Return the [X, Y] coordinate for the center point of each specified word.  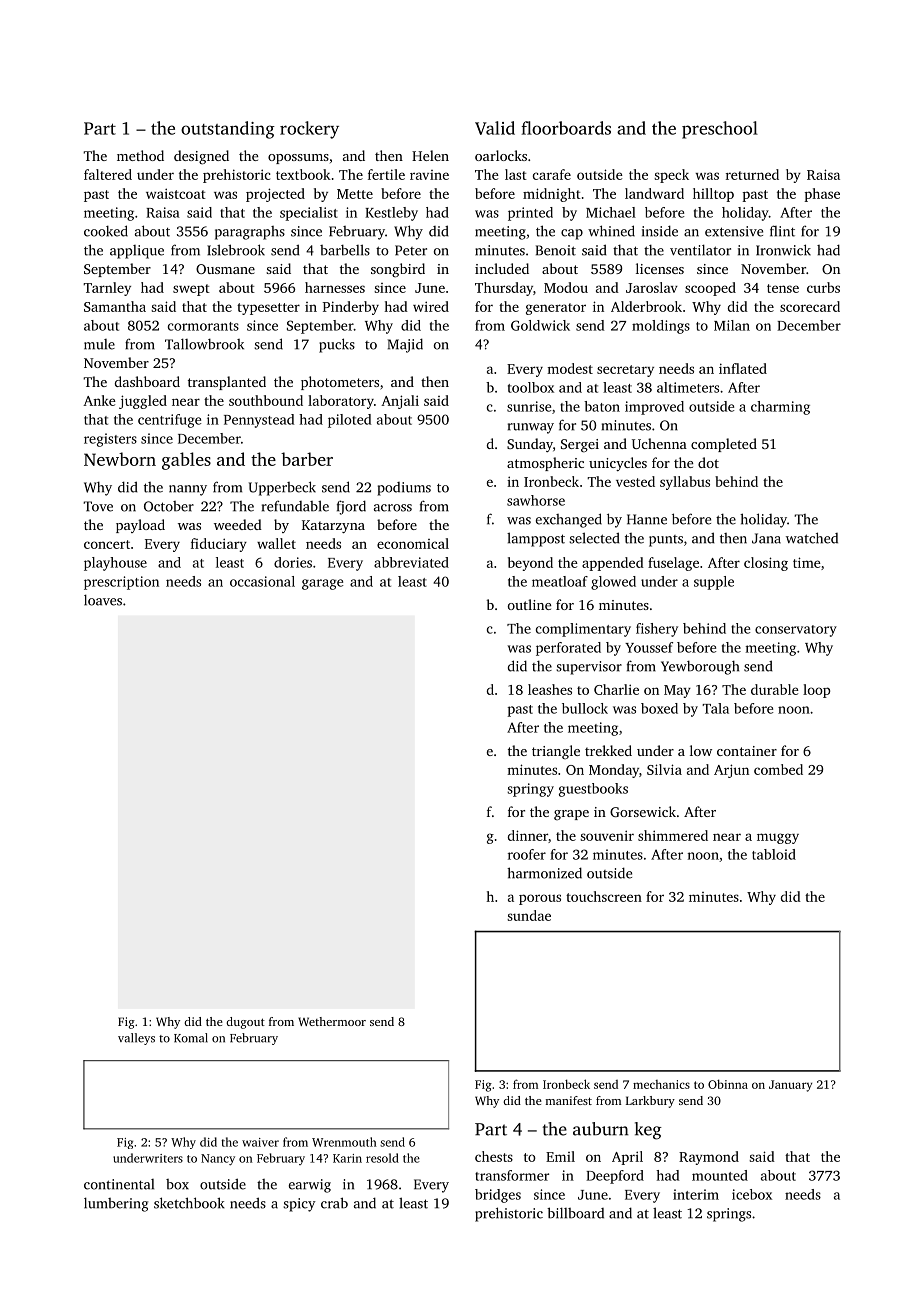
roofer [527, 854]
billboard [575, 1213]
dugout [245, 1023]
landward [654, 193]
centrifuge [169, 421]
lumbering [116, 1204]
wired [431, 306]
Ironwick [783, 250]
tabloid [774, 854]
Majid [405, 345]
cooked [106, 231]
